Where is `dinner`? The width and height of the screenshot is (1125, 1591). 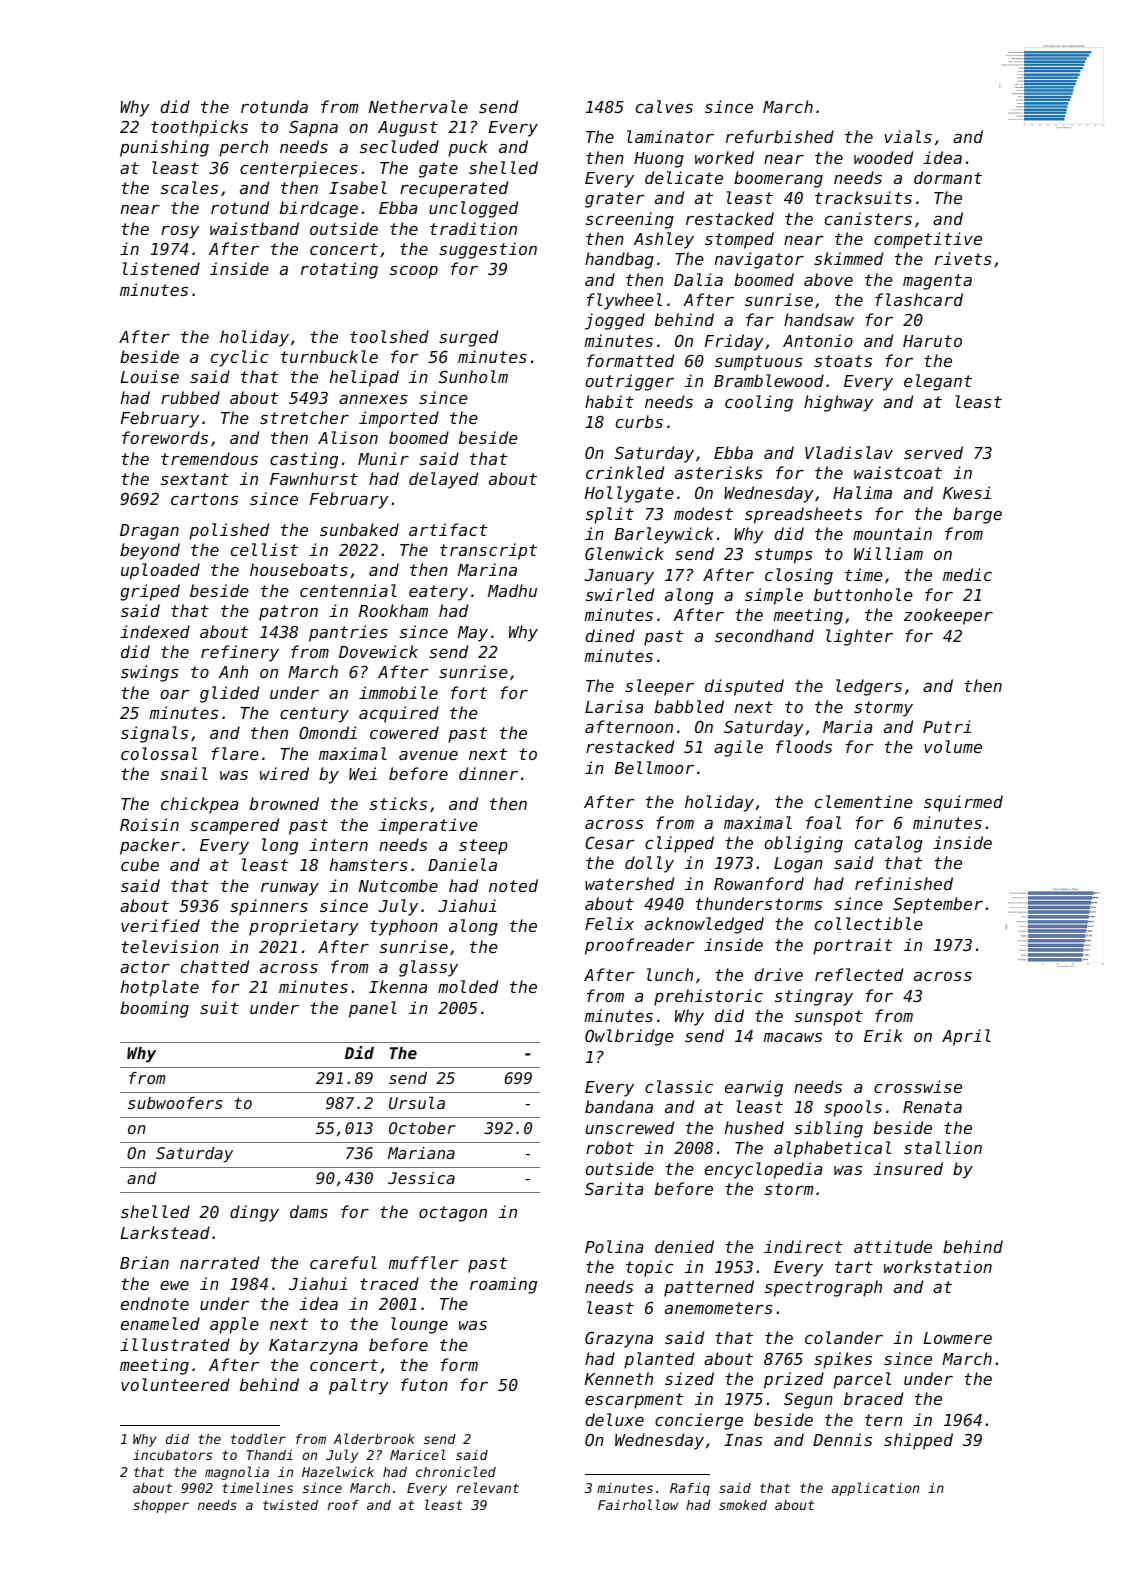 dinner is located at coordinates (488, 773).
